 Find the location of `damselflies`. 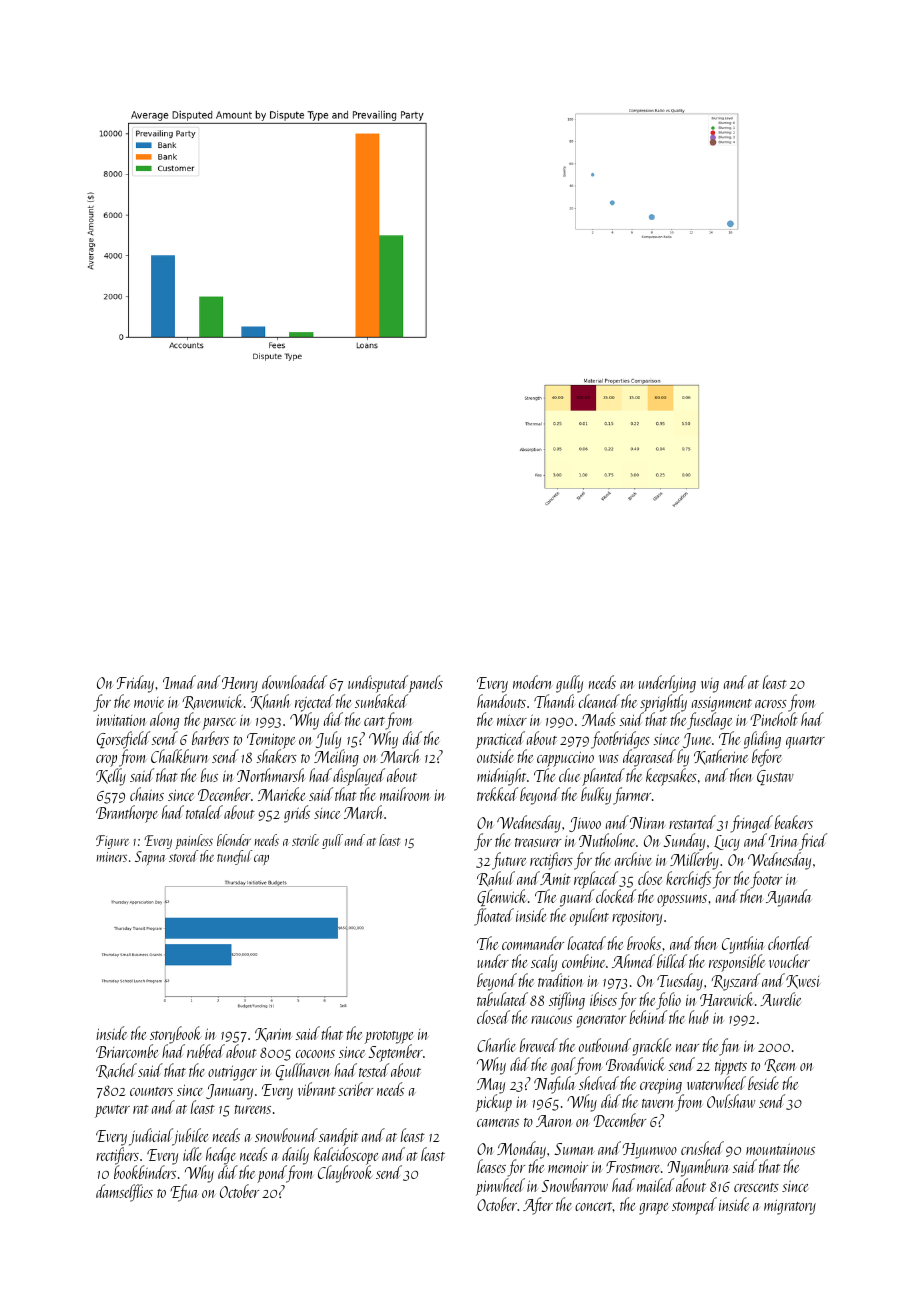

damselflies is located at coordinates (124, 1193).
